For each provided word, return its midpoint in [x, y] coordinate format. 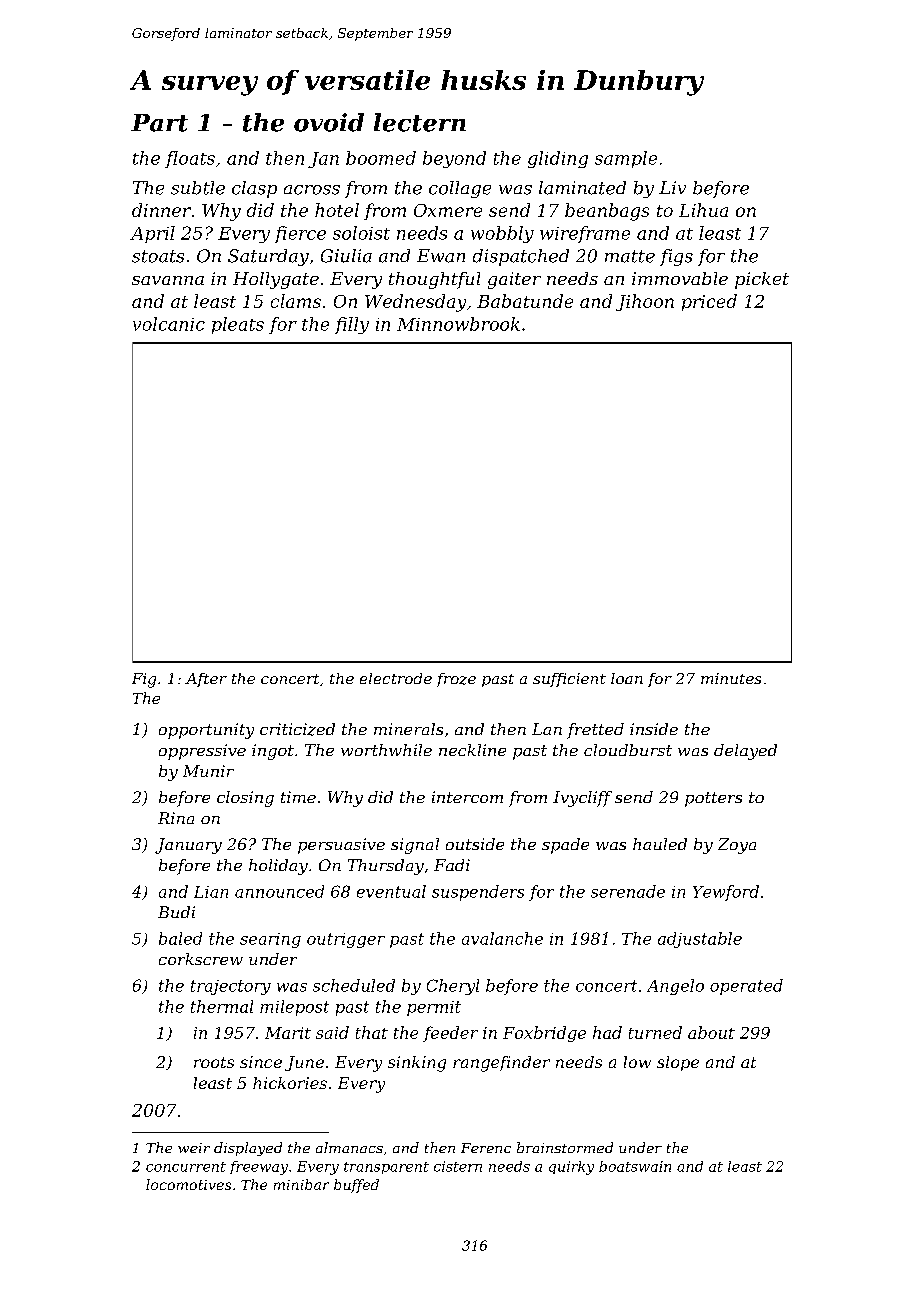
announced [279, 891]
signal [415, 846]
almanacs [349, 1147]
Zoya [737, 846]
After [206, 680]
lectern [420, 122]
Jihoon [645, 302]
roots [214, 1062]
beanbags [607, 212]
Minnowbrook [458, 324]
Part [159, 123]
